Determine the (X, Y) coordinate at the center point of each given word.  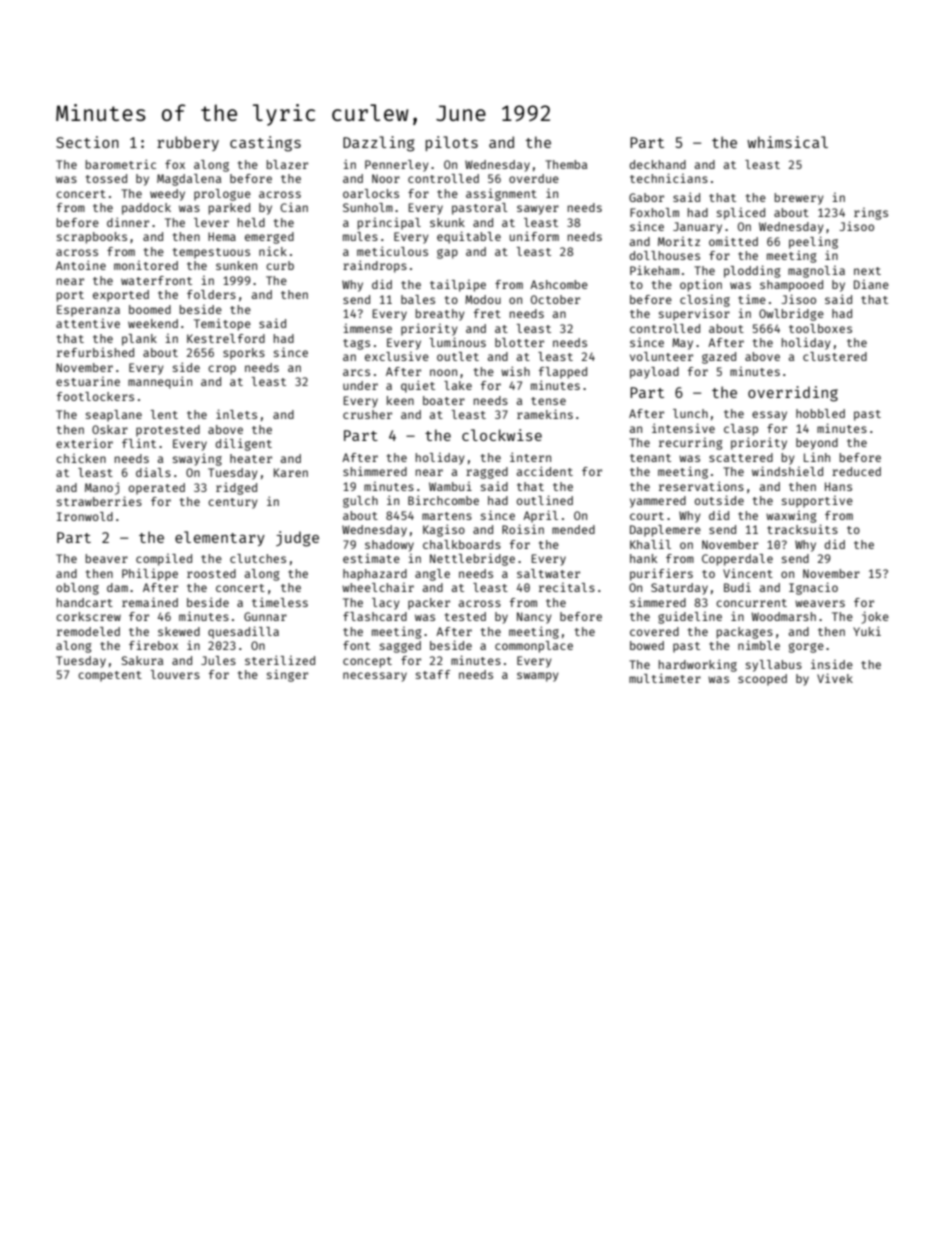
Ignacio (813, 588)
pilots (451, 143)
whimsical (787, 142)
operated (157, 489)
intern (530, 457)
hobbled (820, 413)
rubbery (188, 143)
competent (110, 676)
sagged (400, 647)
